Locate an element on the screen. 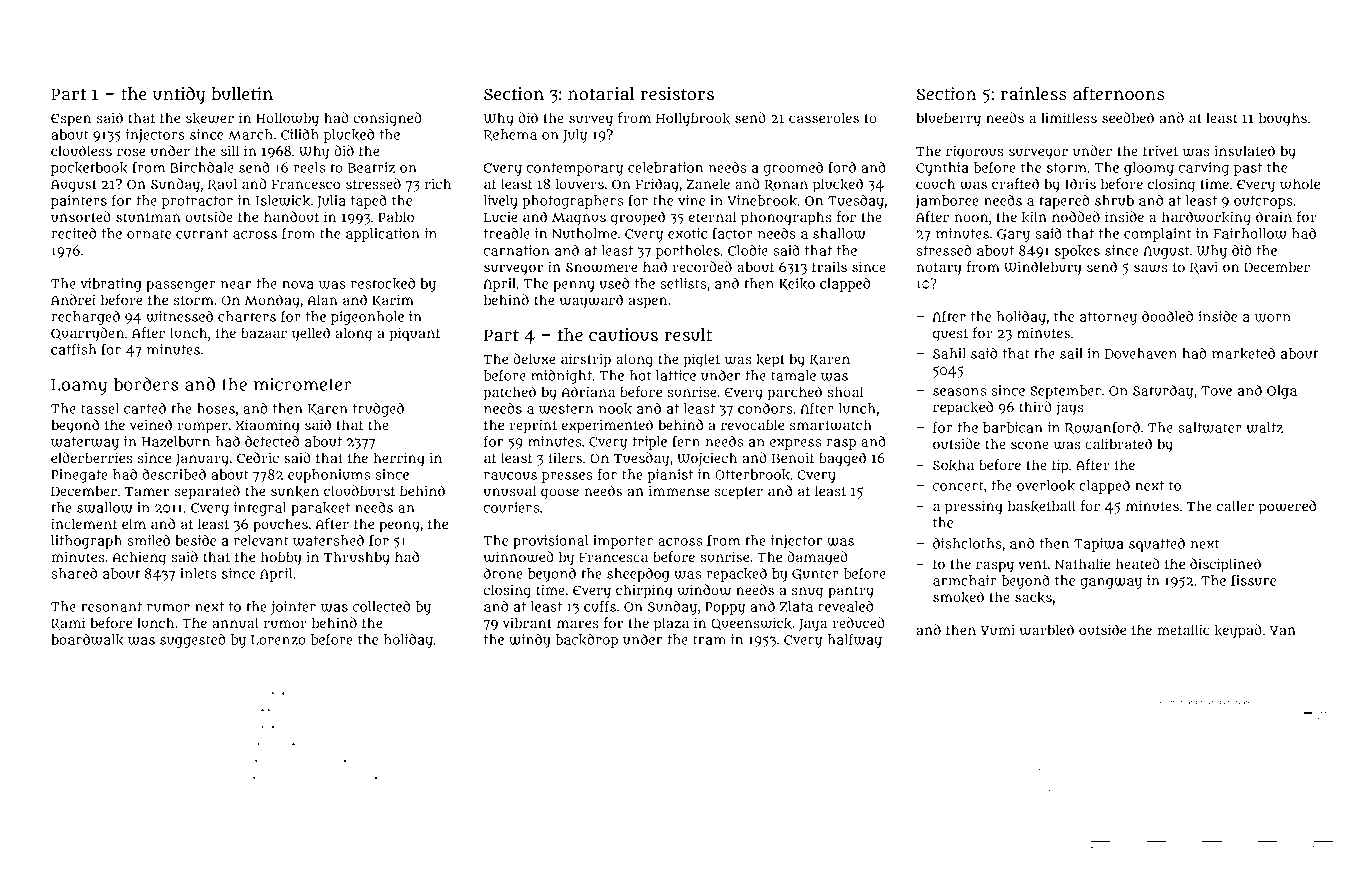  notarial is located at coordinates (601, 94).
